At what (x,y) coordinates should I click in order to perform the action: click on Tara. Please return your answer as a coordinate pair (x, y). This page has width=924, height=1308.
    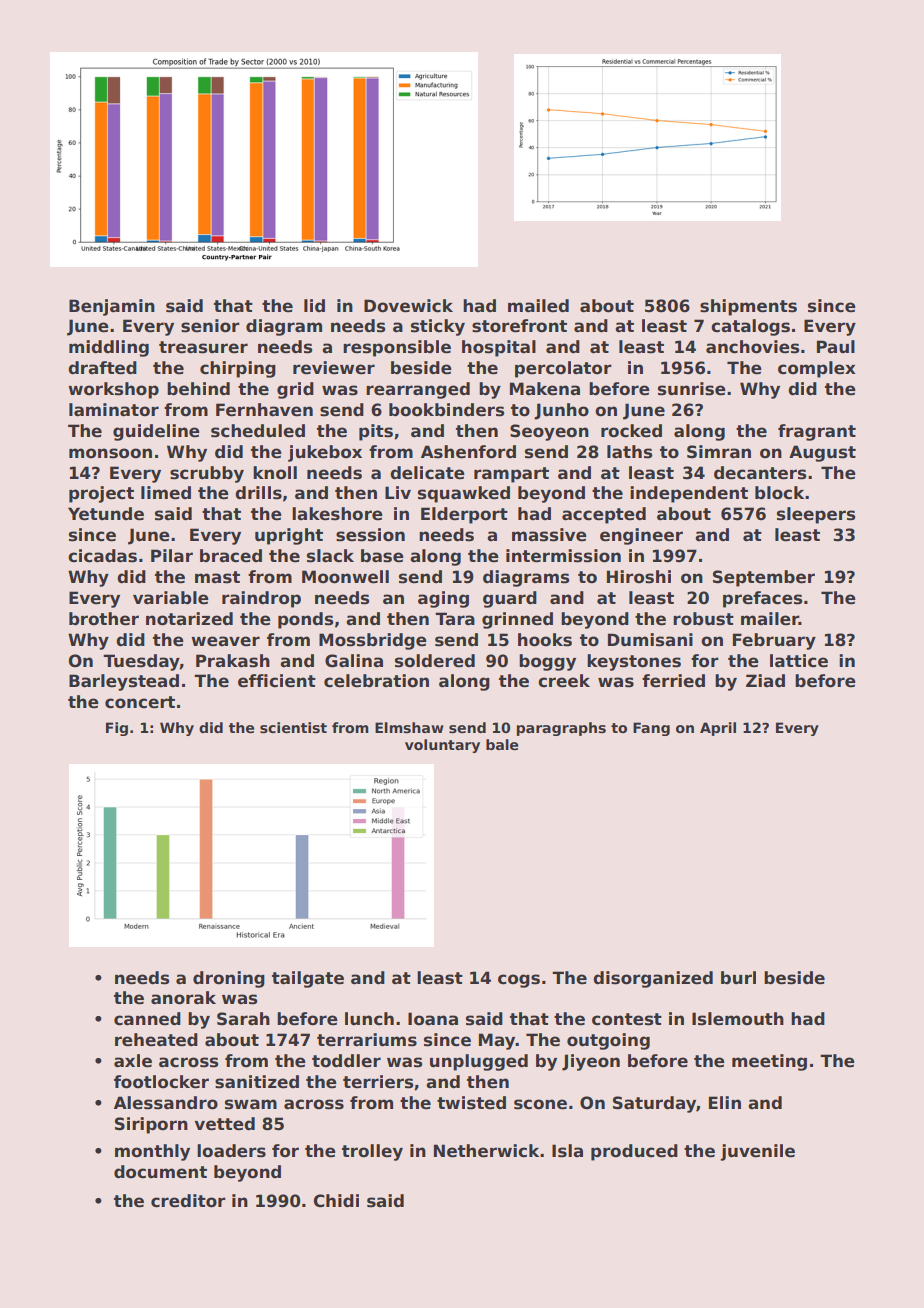
    Looking at the image, I should click on (455, 619).
